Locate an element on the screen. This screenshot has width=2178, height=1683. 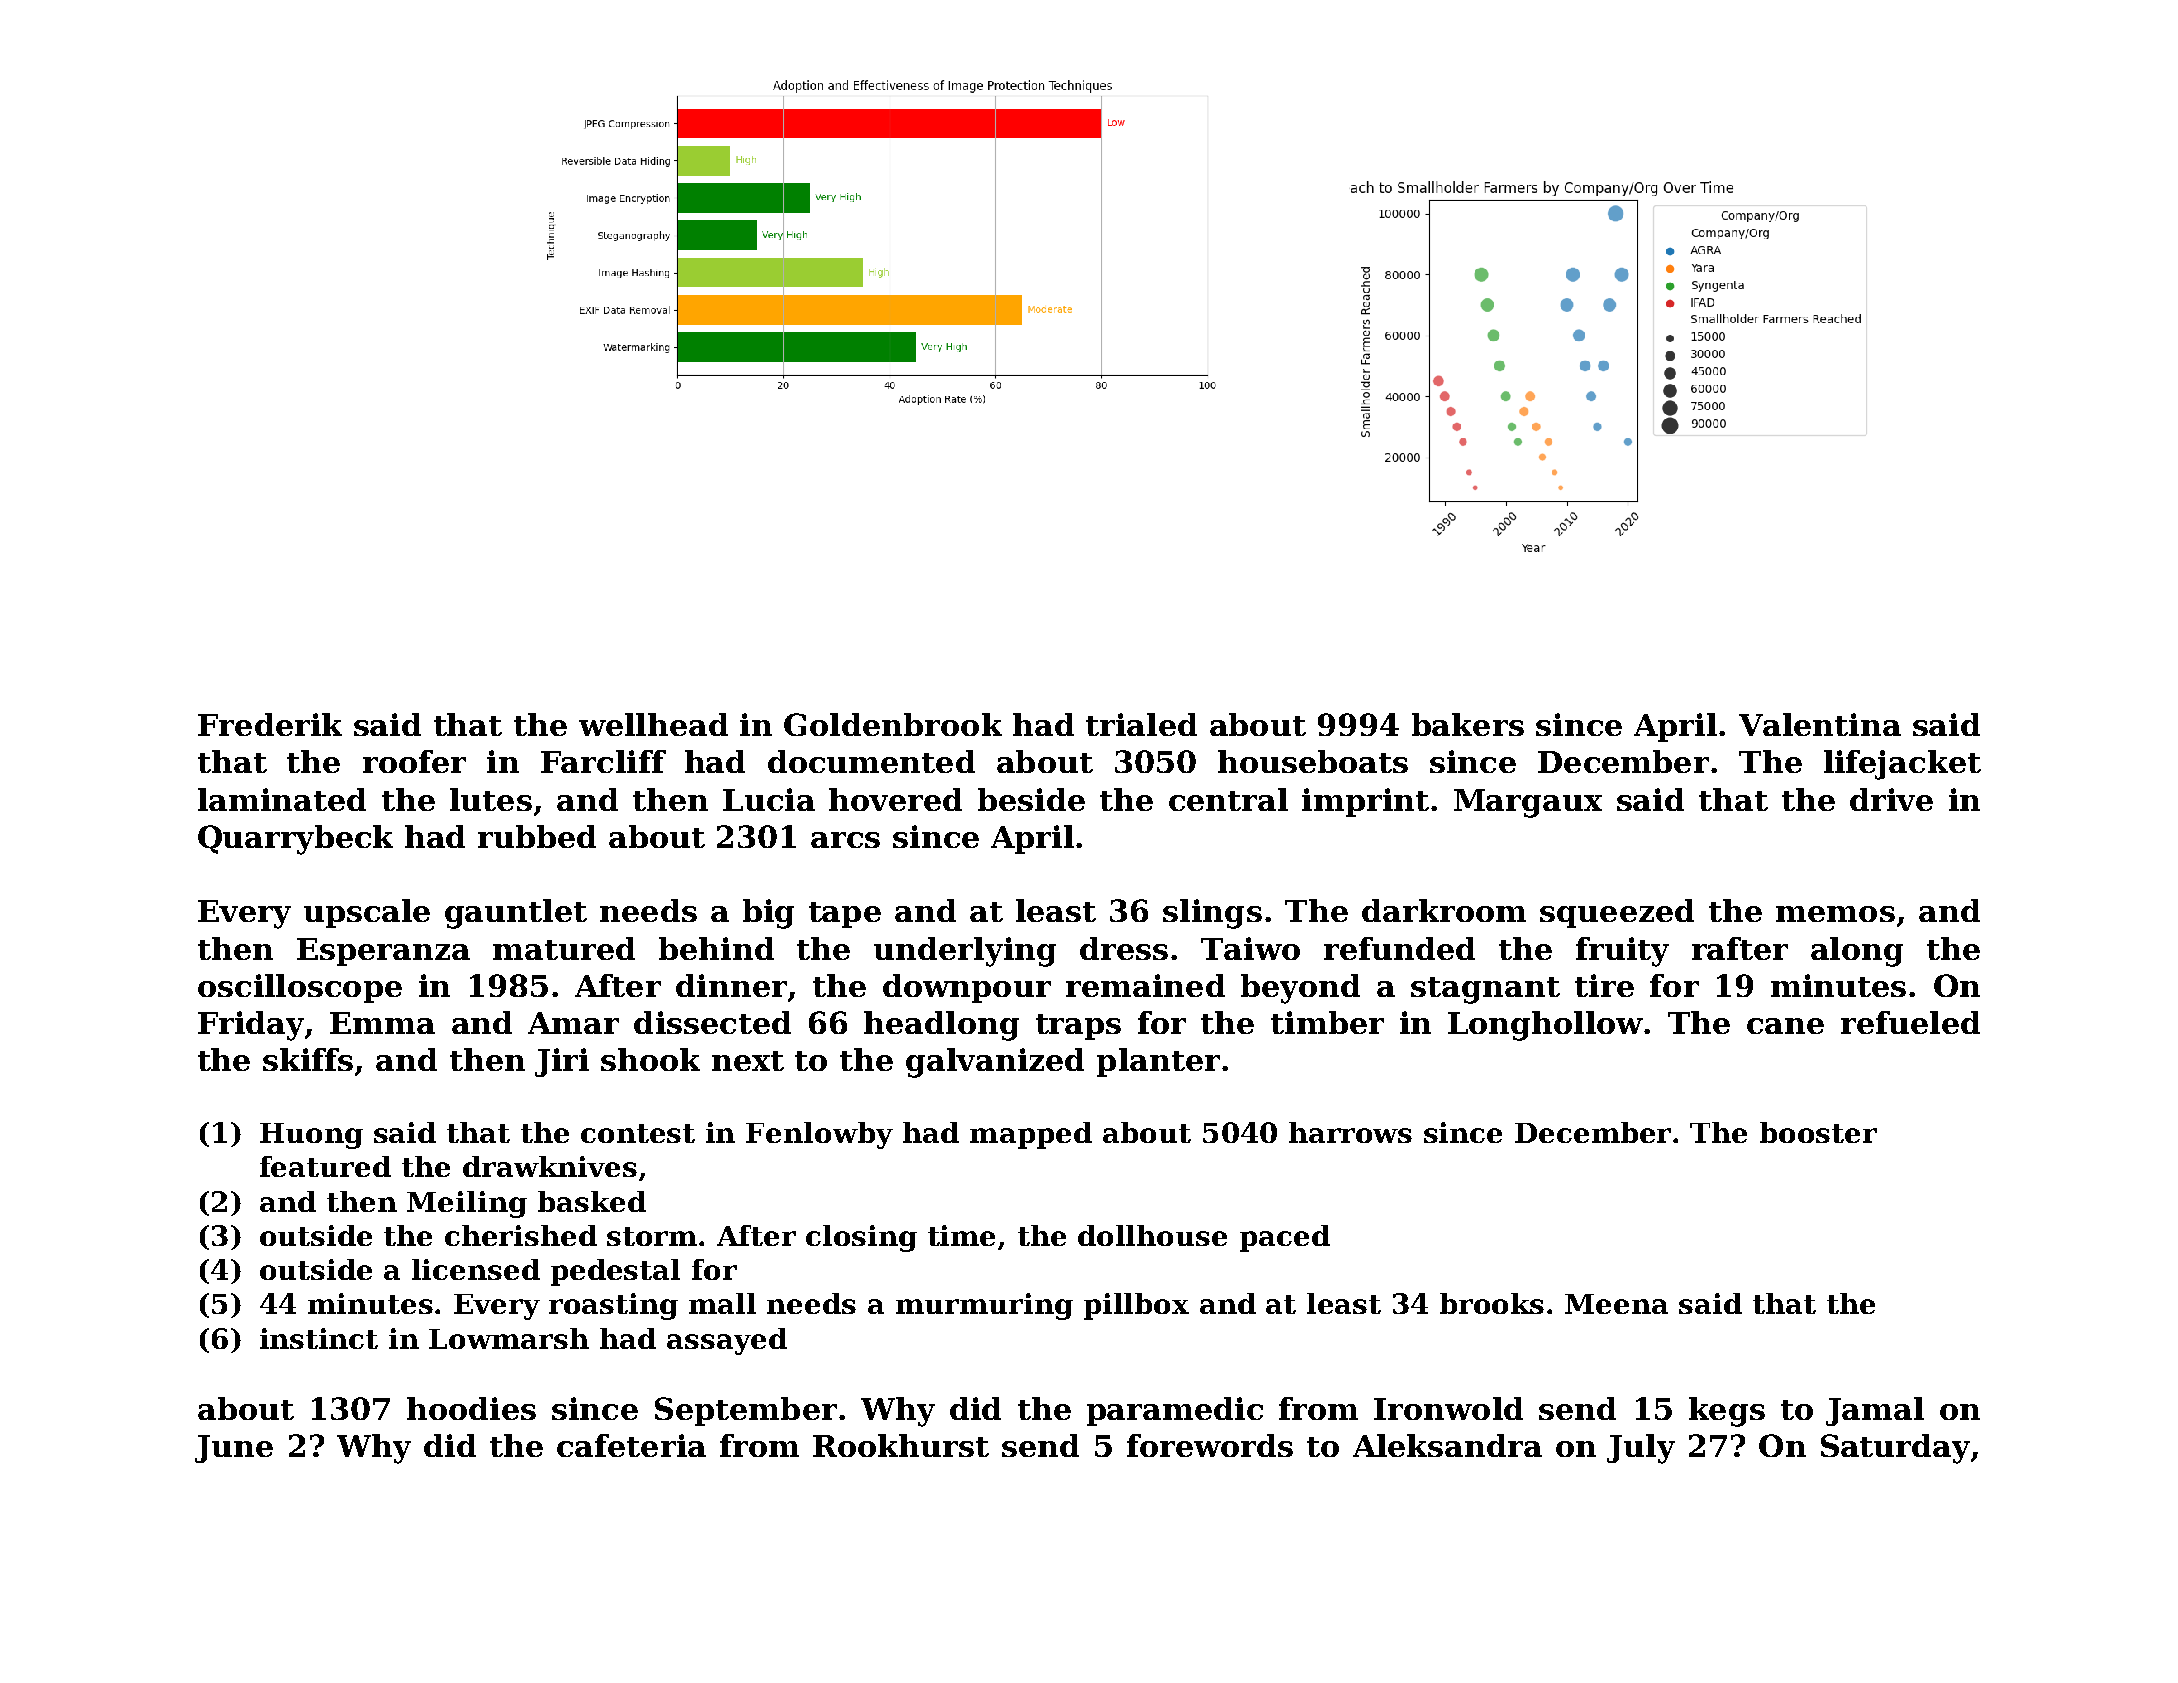
bakers is located at coordinates (1468, 724).
